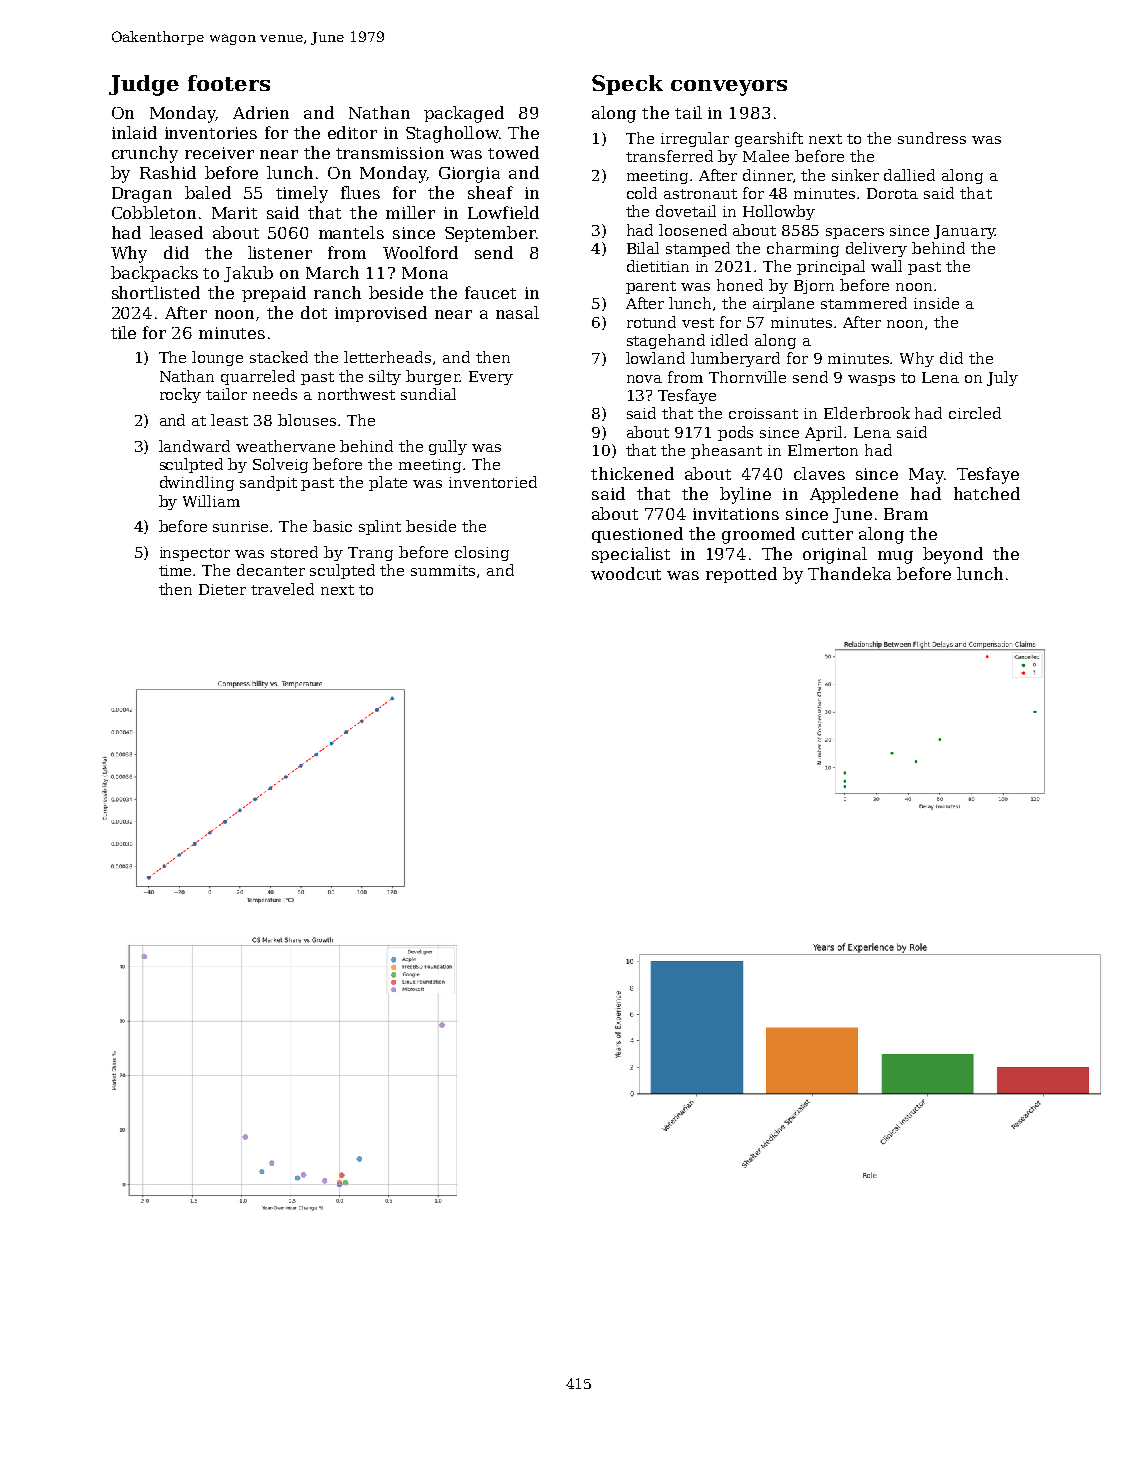 This page has width=1131, height=1463. I want to click on footers, so click(229, 83).
